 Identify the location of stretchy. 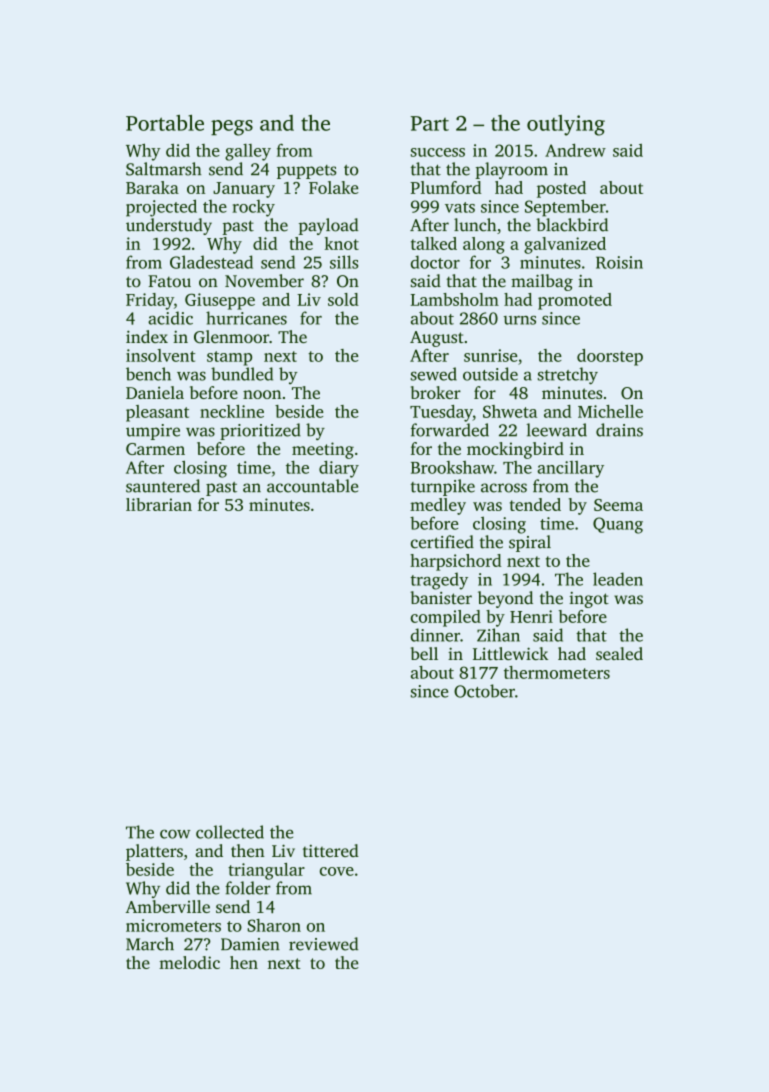
(568, 376).
